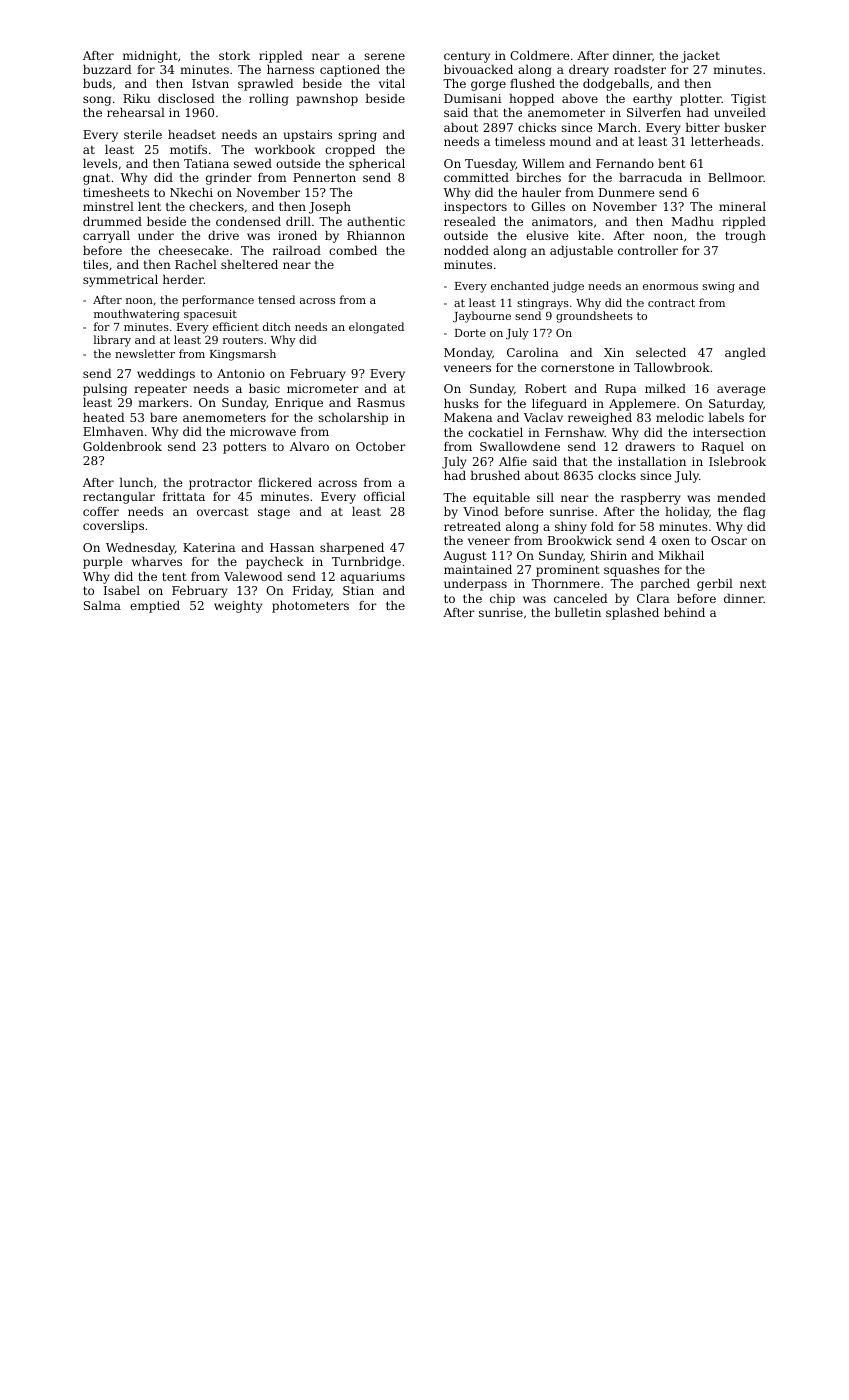  I want to click on sterile, so click(143, 134).
